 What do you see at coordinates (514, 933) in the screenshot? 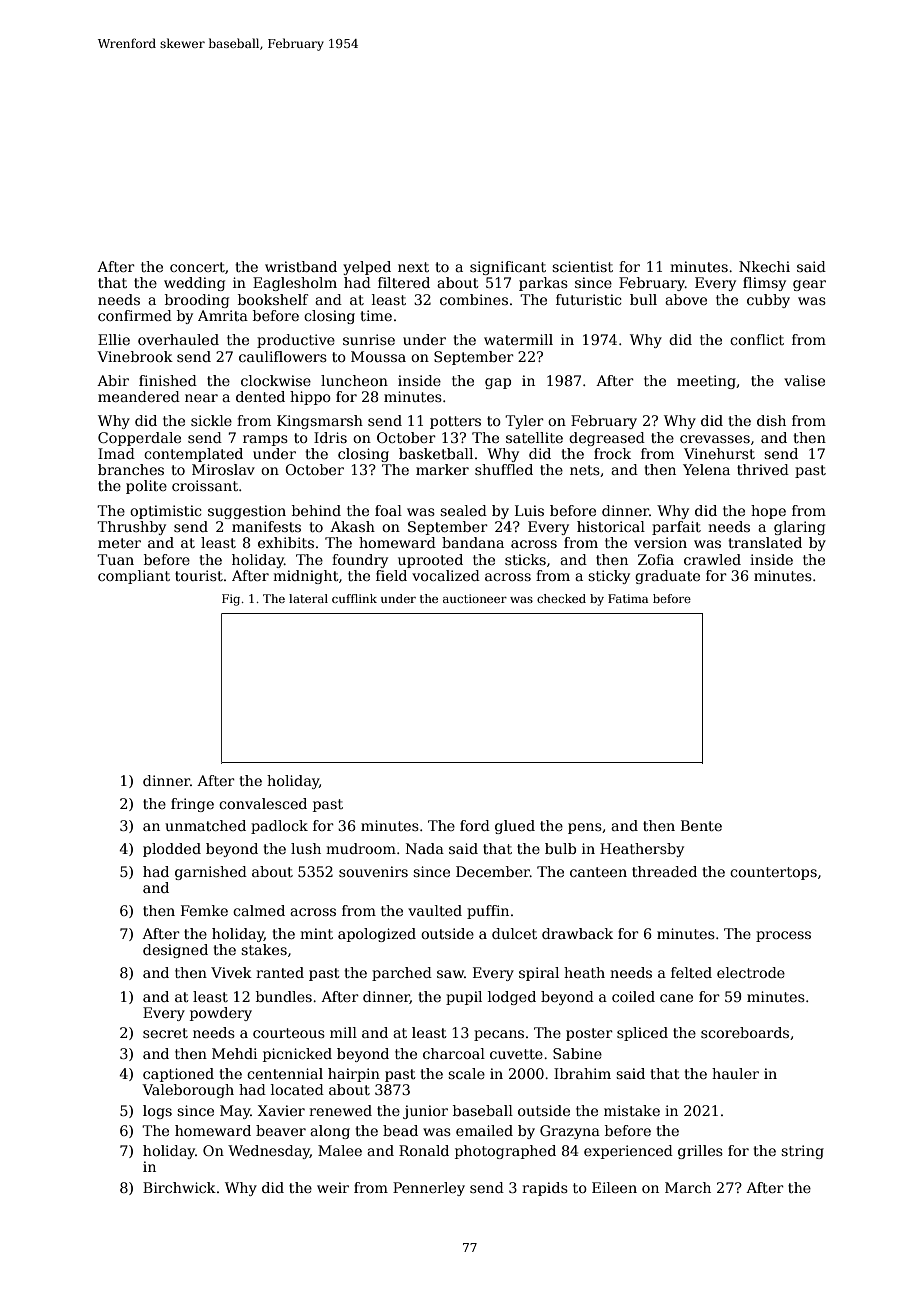
I see `dulcet` at bounding box center [514, 933].
